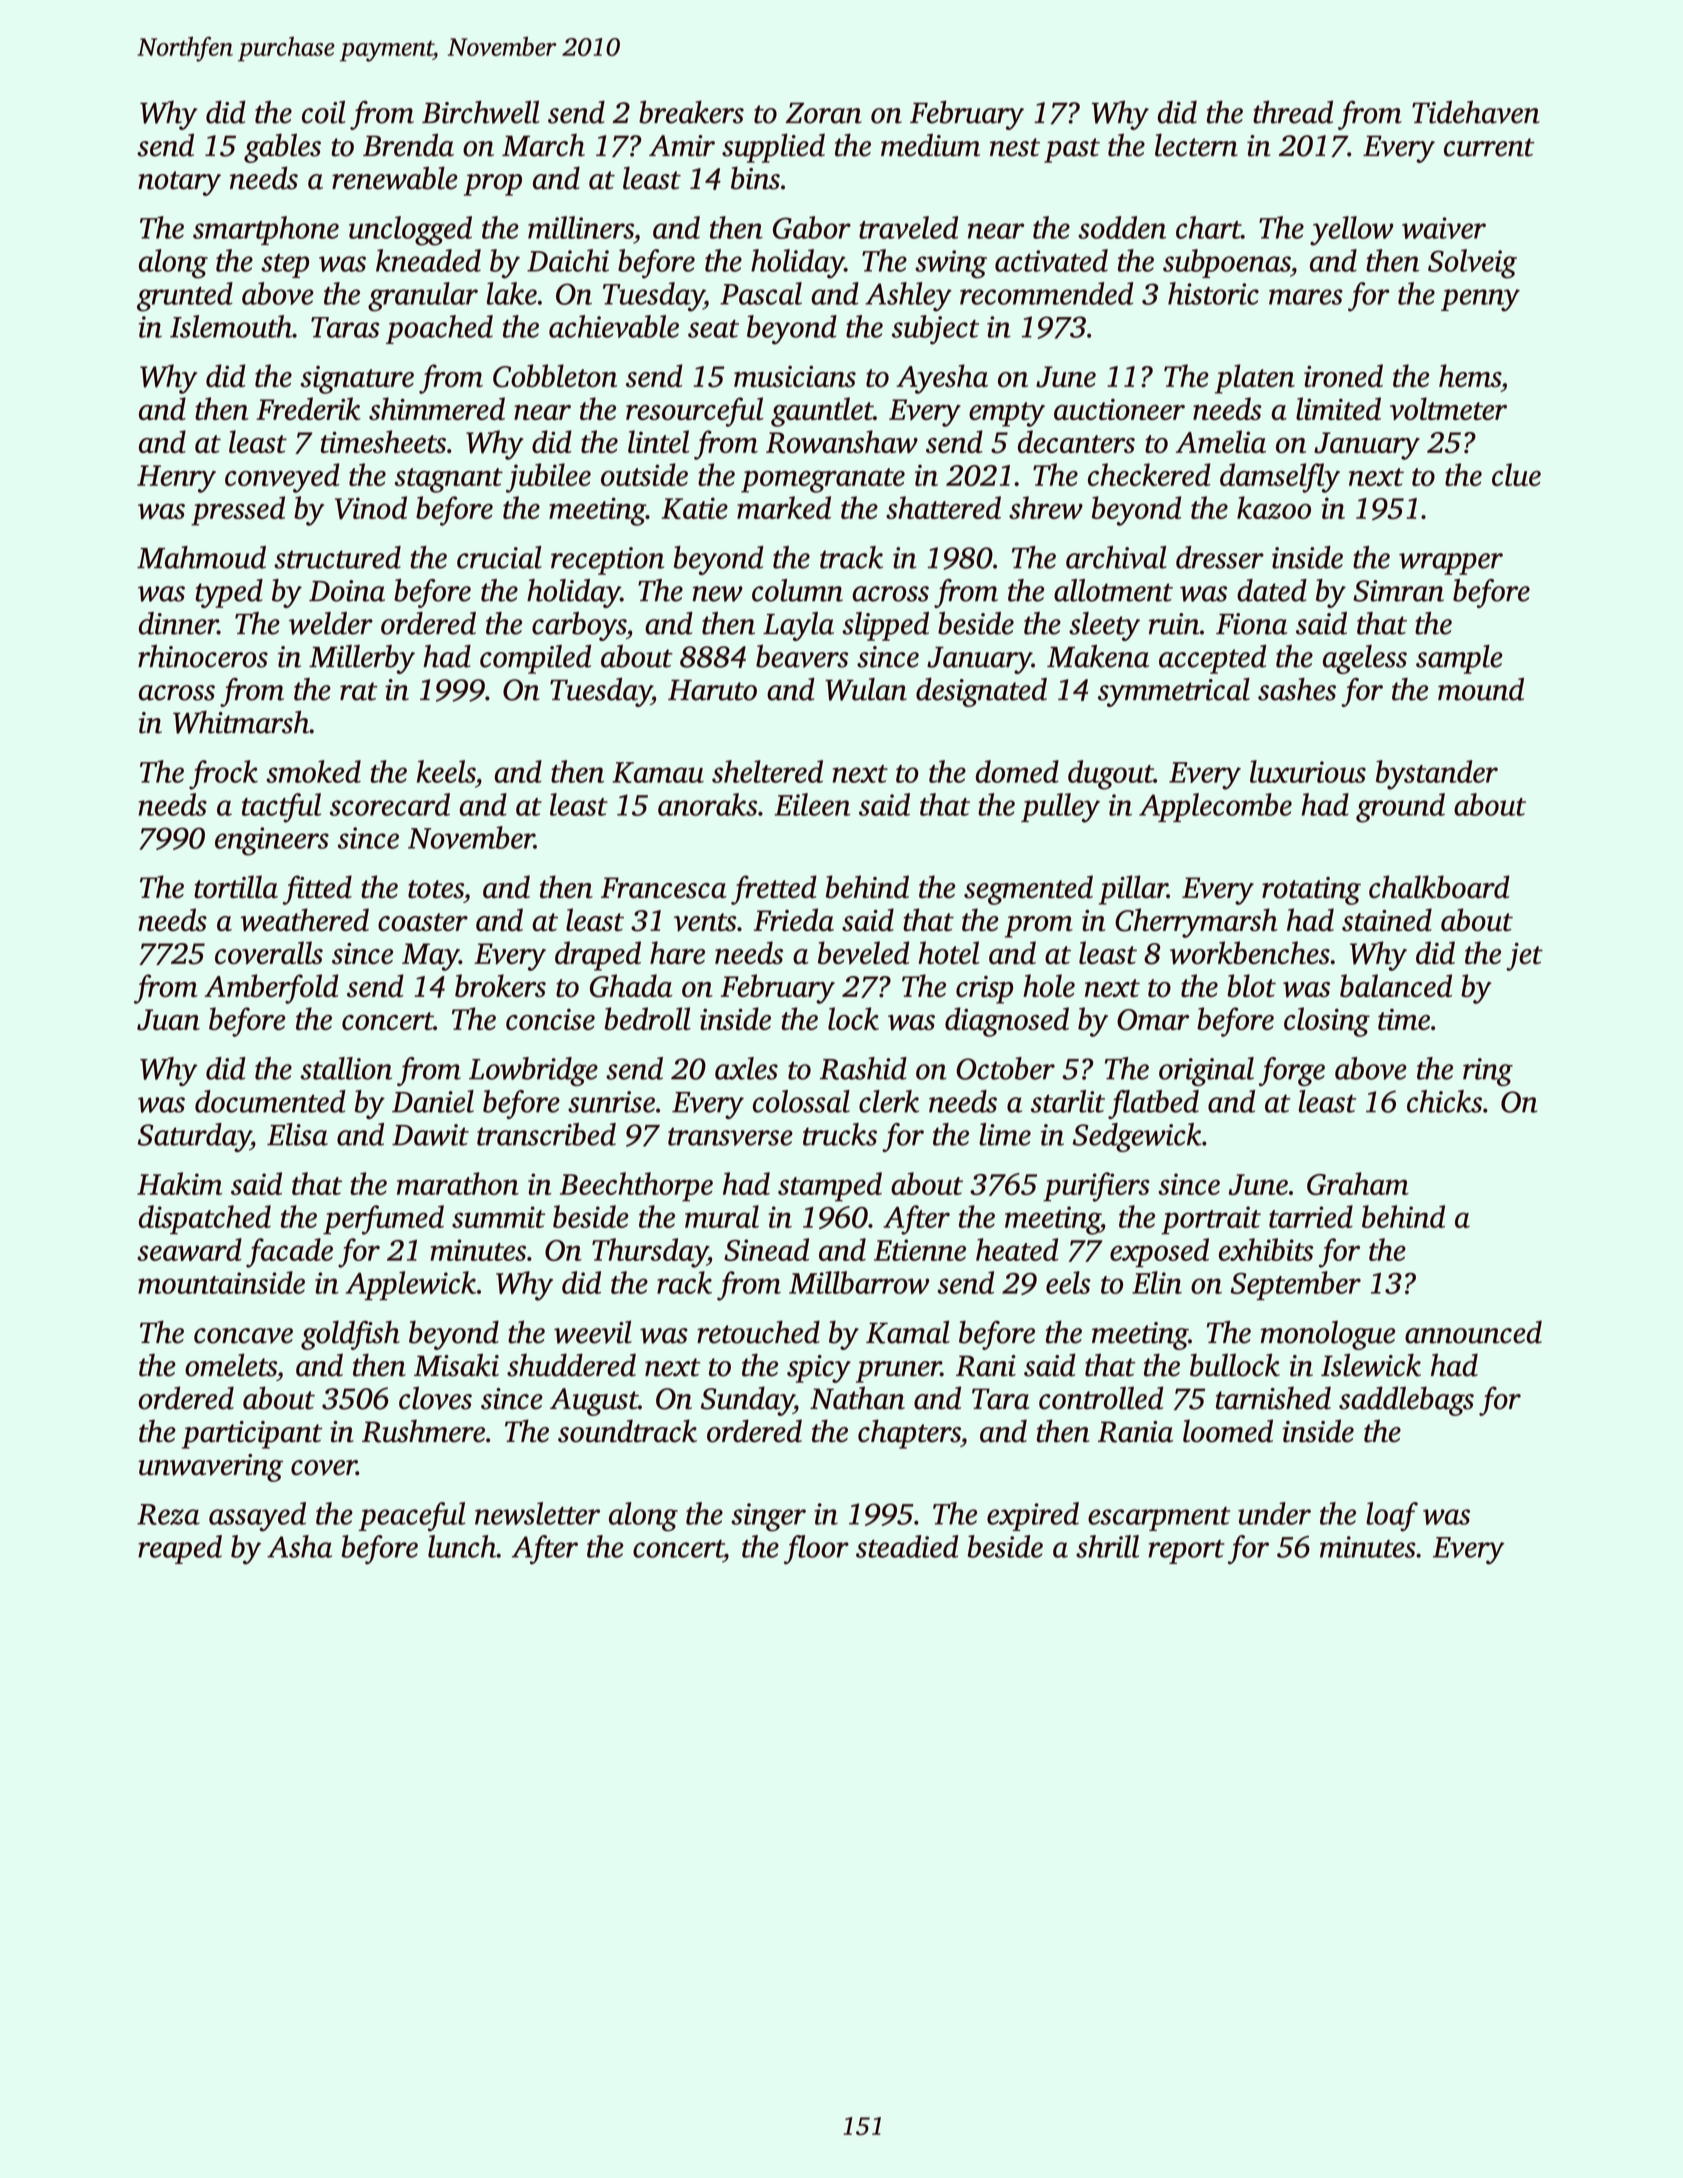  Describe the element at coordinates (730, 1136) in the image. I see `transverse` at that location.
